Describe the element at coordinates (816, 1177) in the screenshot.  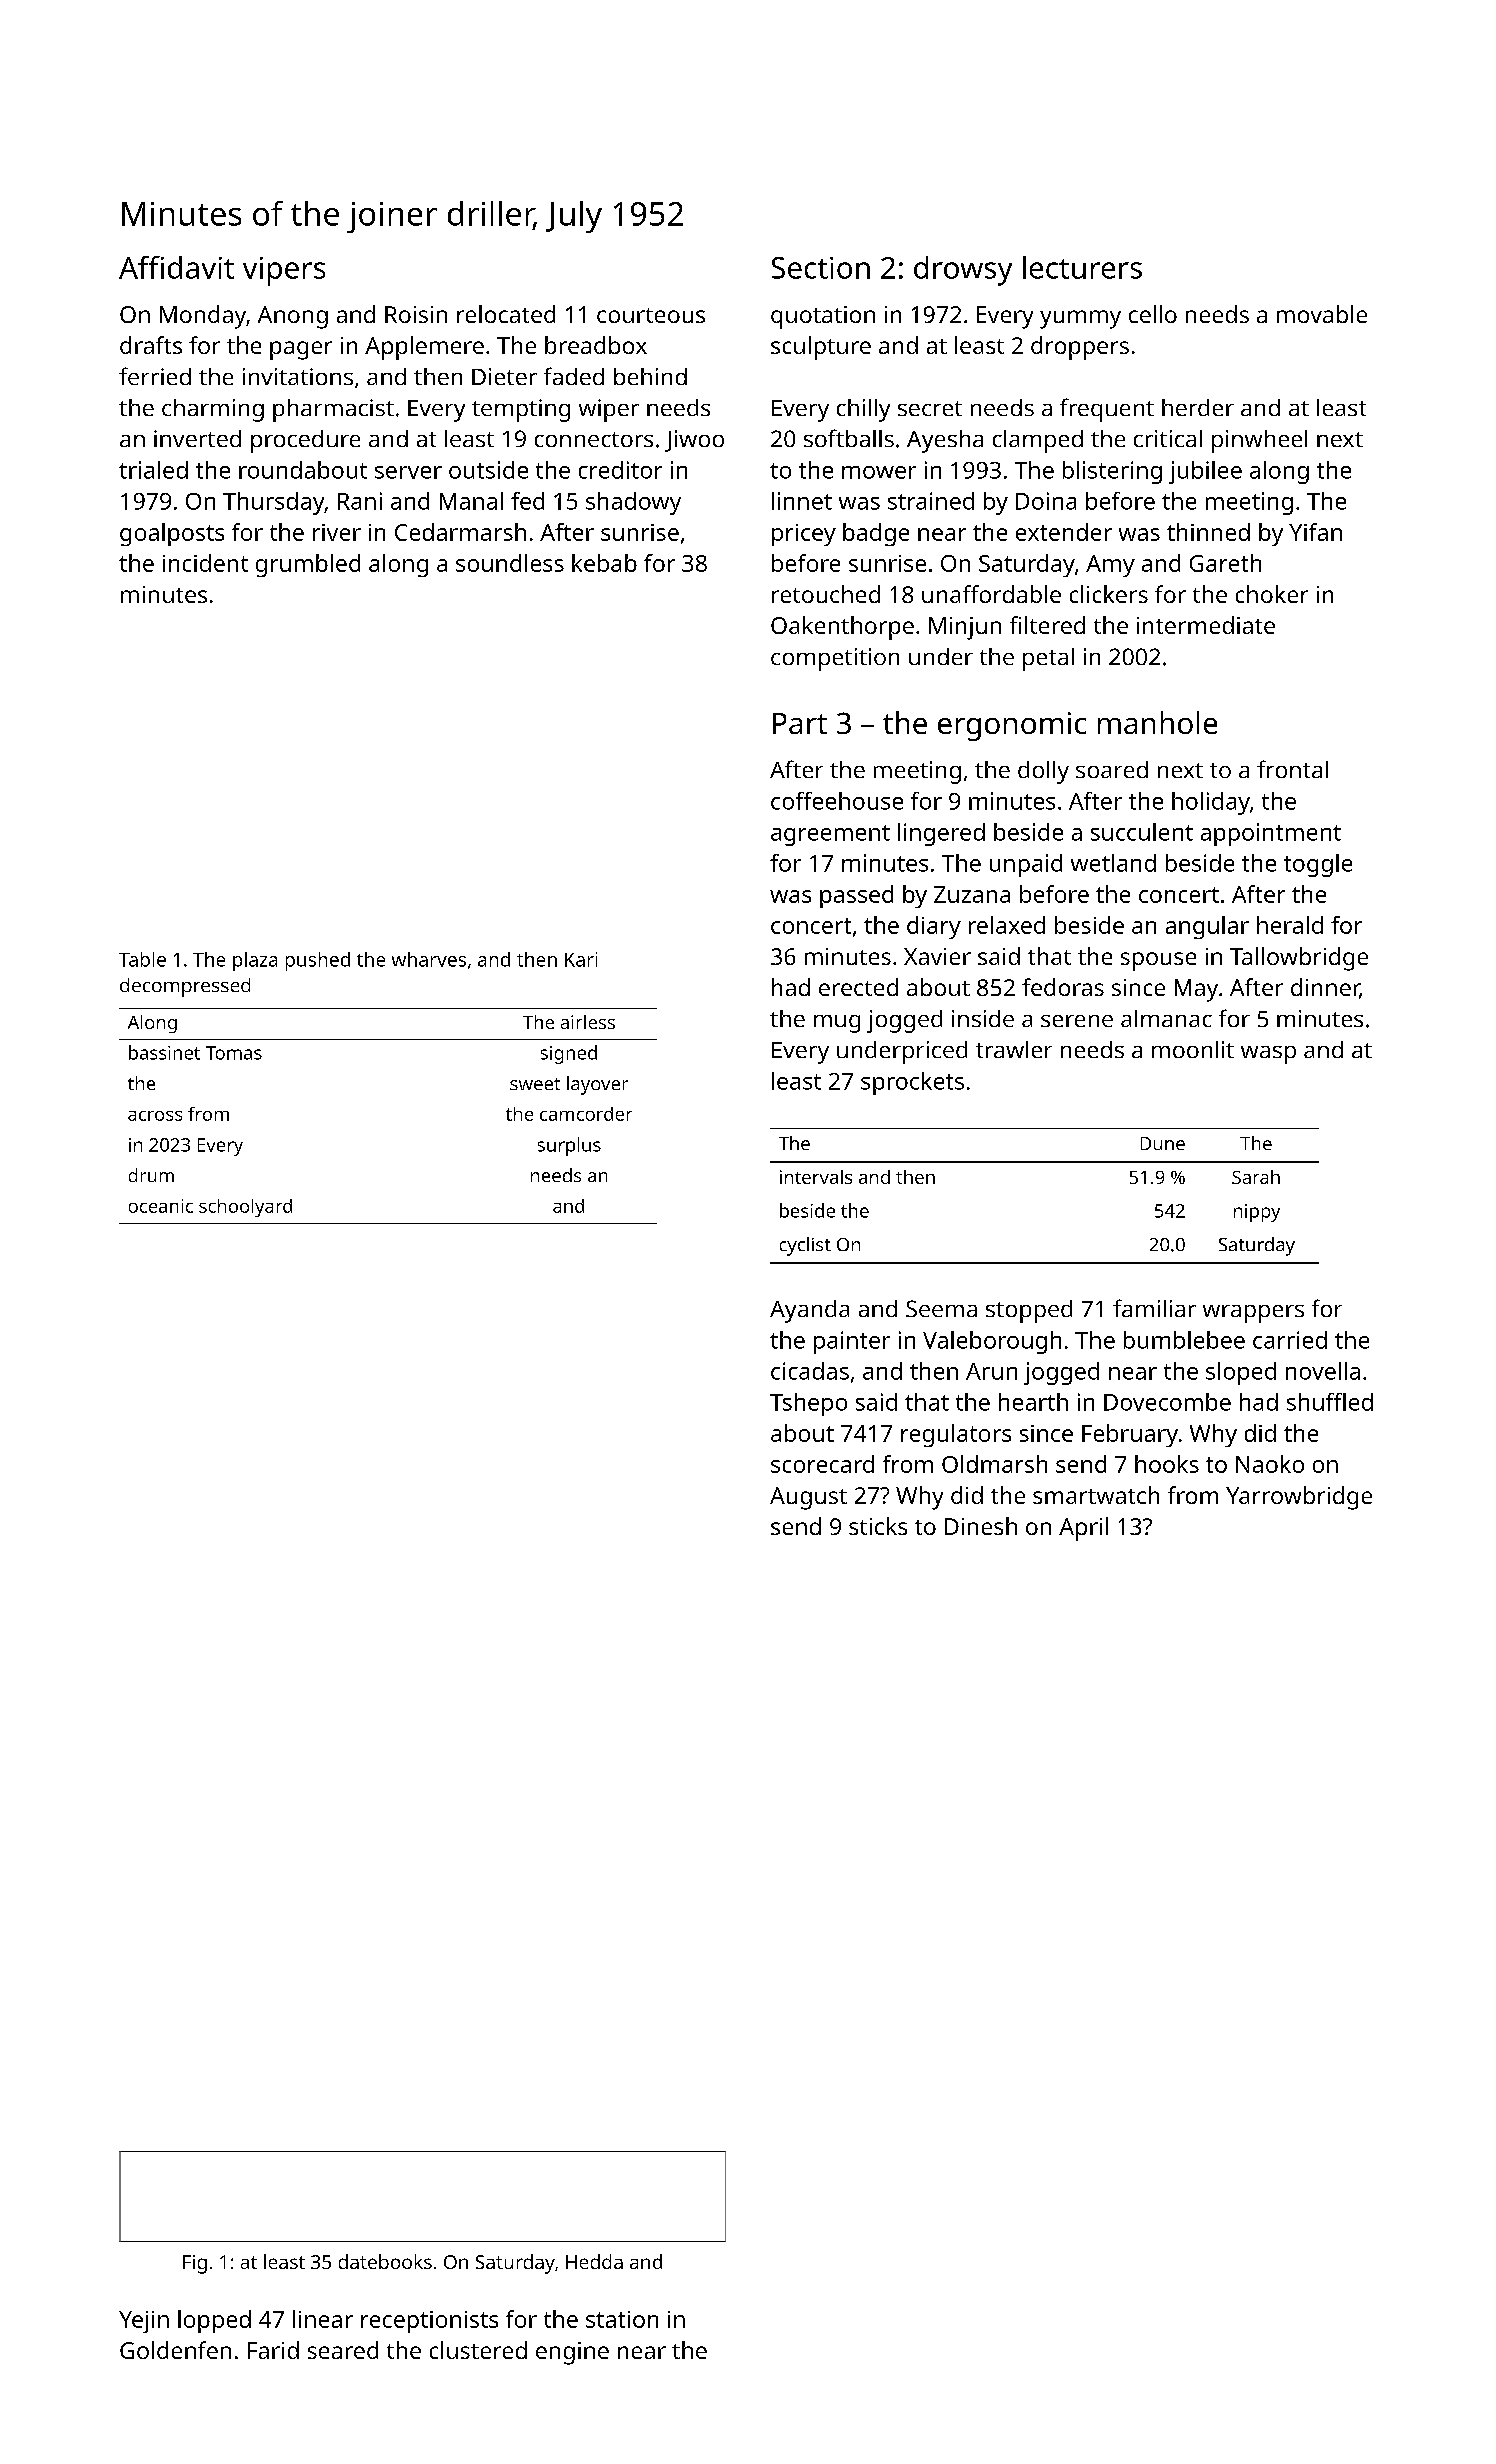
I see `intervals` at that location.
